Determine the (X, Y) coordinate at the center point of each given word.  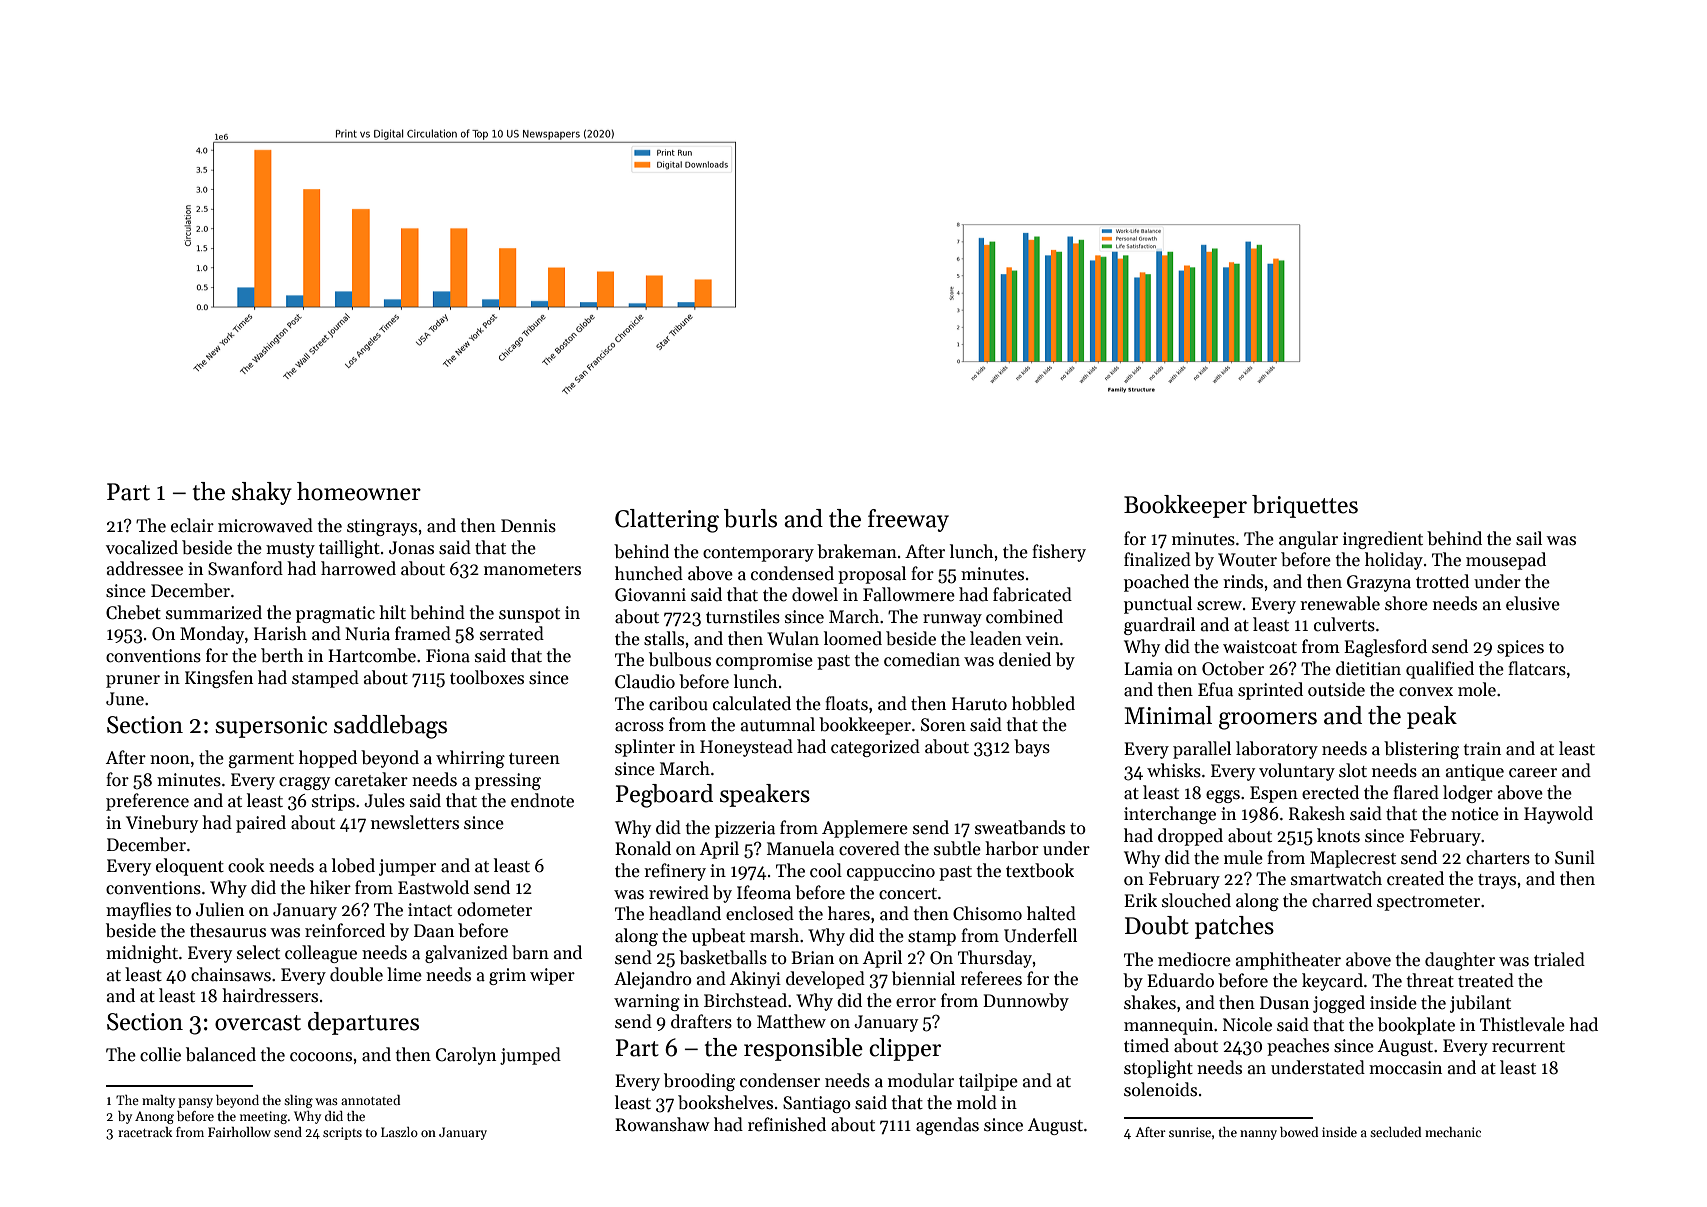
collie (160, 1054)
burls (750, 518)
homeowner (359, 491)
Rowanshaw (662, 1124)
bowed (1299, 1132)
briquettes (1305, 506)
